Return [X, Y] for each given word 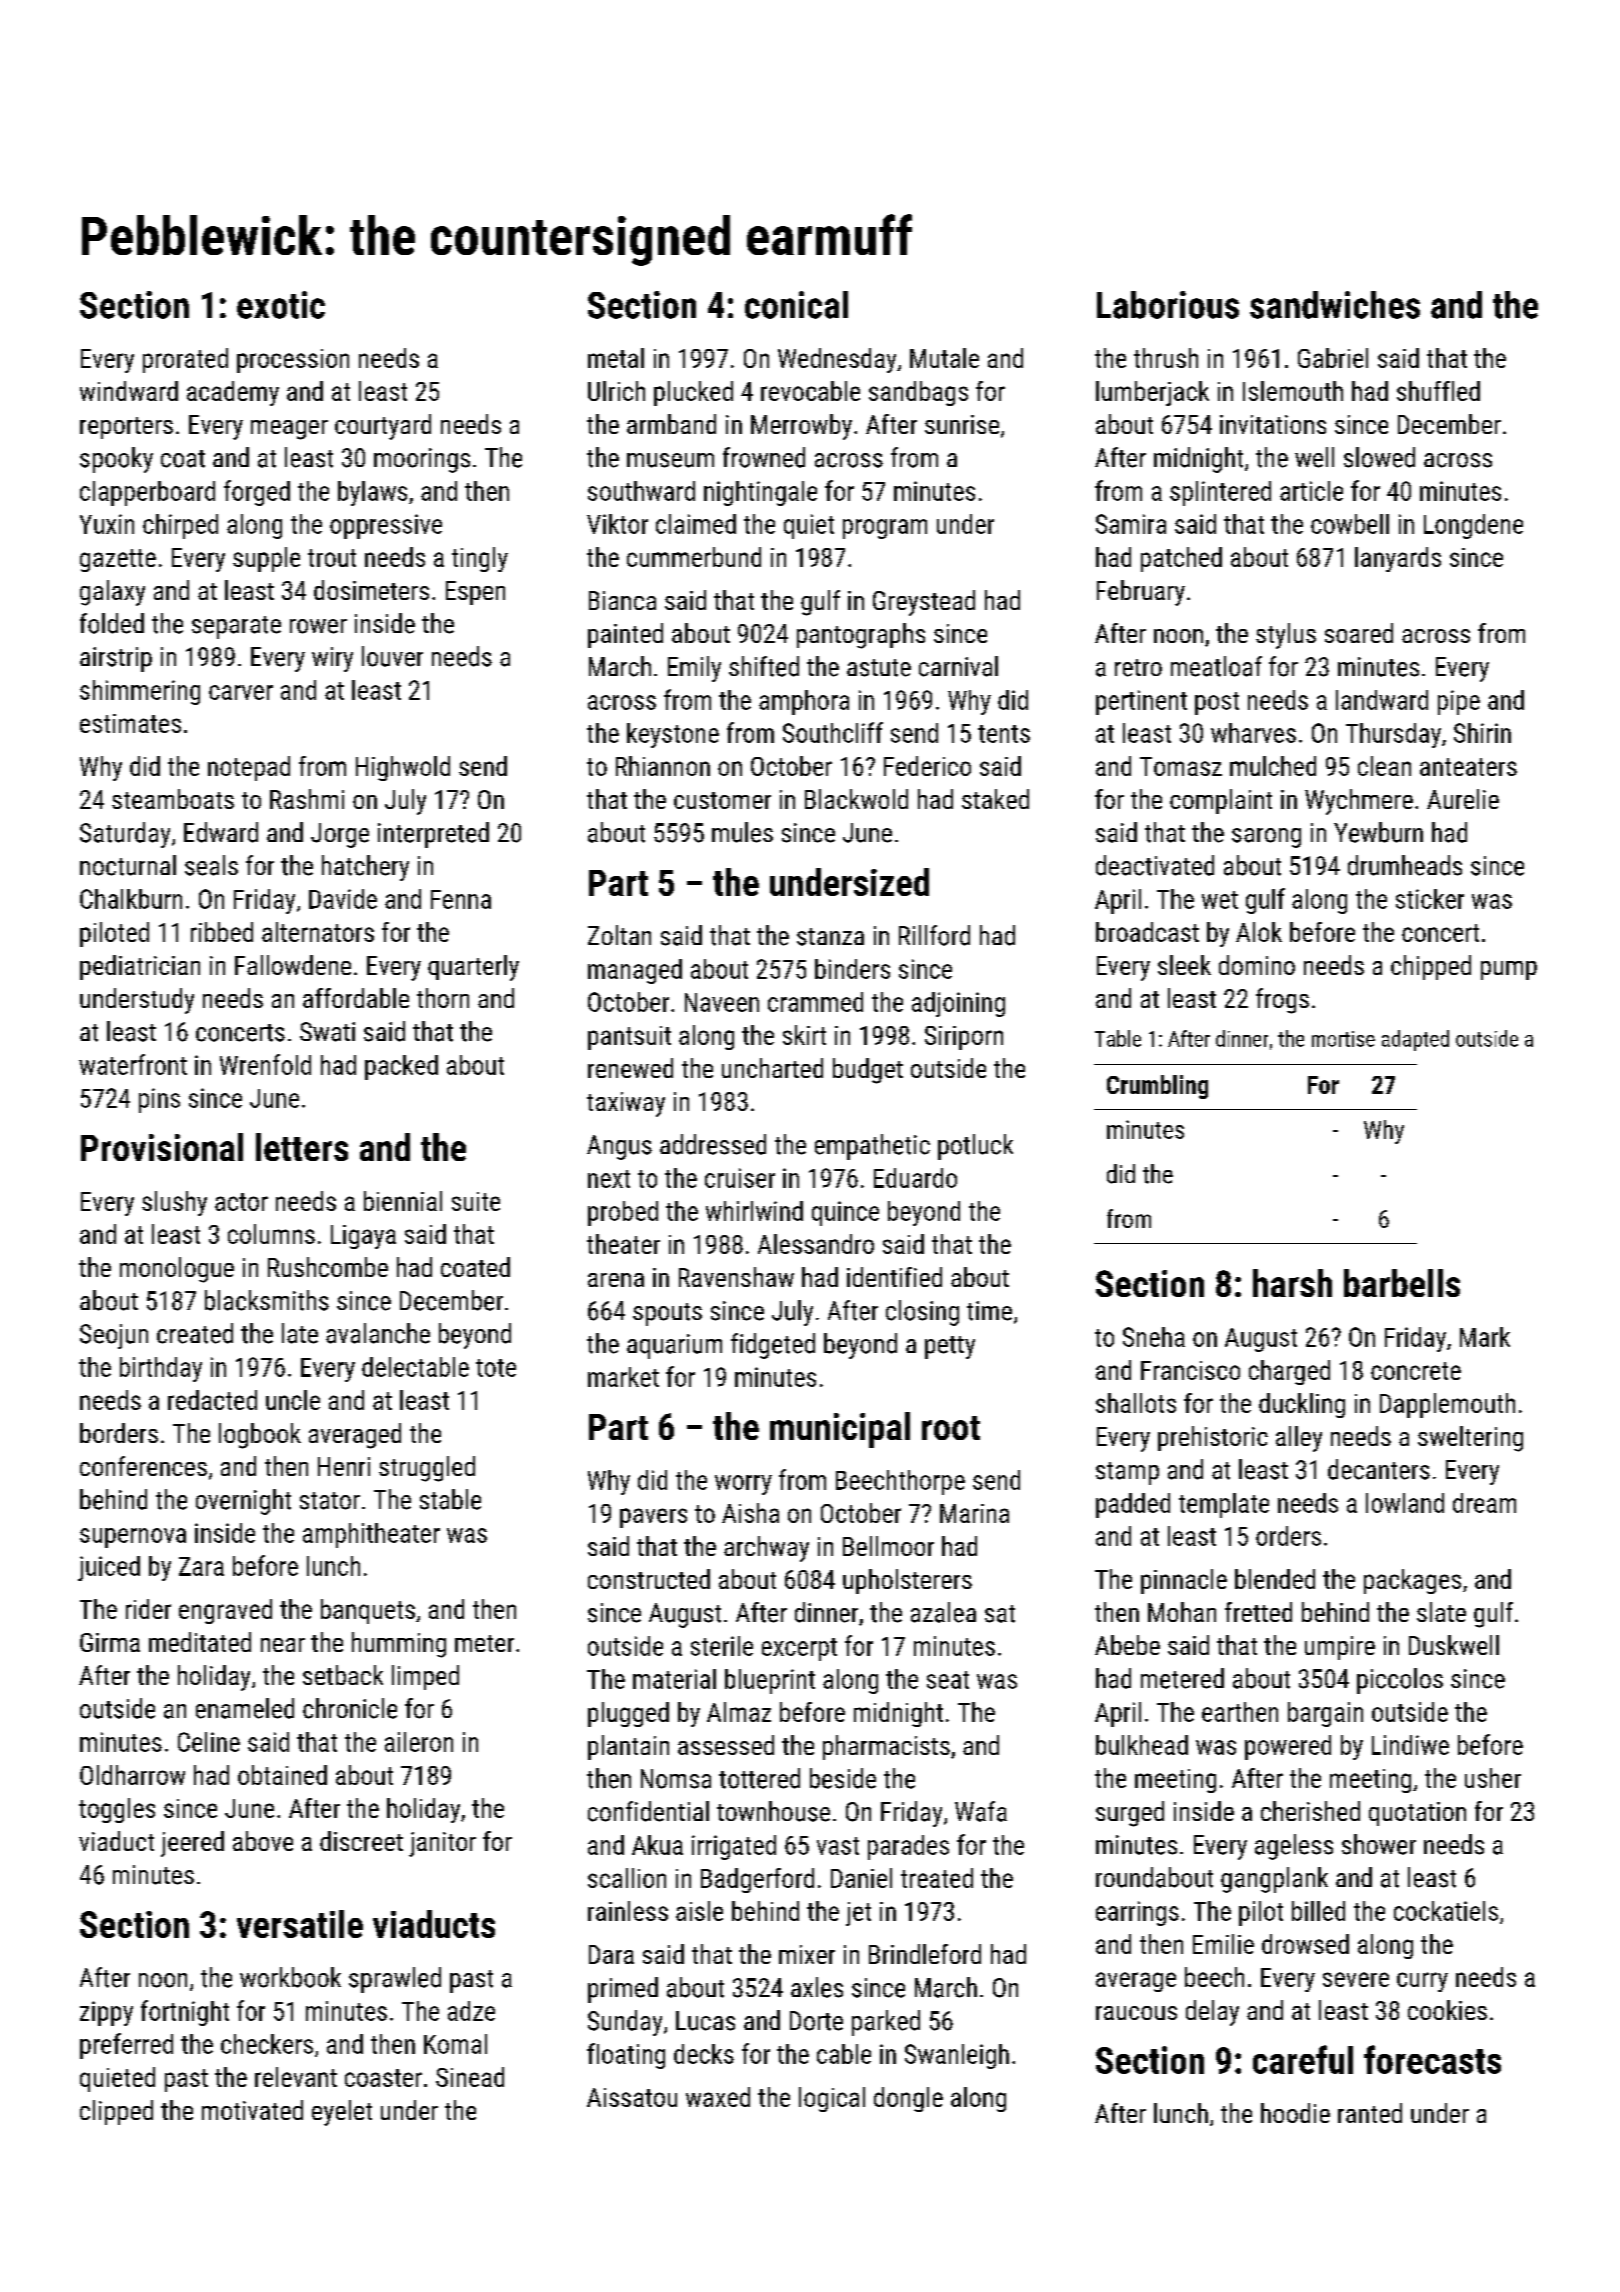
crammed [815, 1002]
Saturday [125, 835]
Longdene [1473, 526]
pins [159, 1100]
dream [1484, 1503]
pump [1509, 970]
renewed [630, 1068]
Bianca [622, 600]
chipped [1431, 967]
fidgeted [773, 1346]
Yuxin [107, 524]
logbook [260, 1436]
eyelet [342, 2113]
